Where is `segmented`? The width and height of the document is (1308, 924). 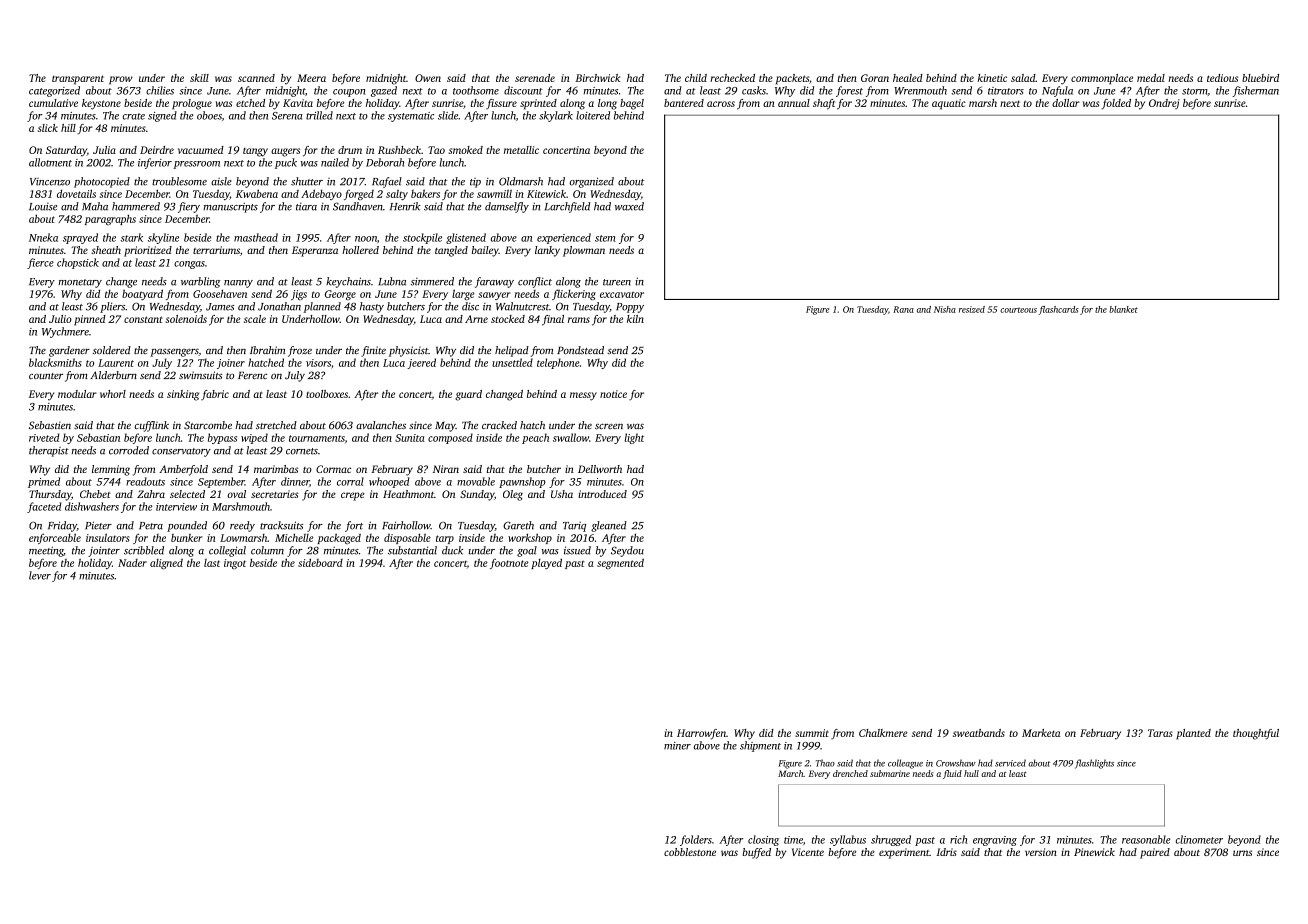 segmented is located at coordinates (620, 563).
